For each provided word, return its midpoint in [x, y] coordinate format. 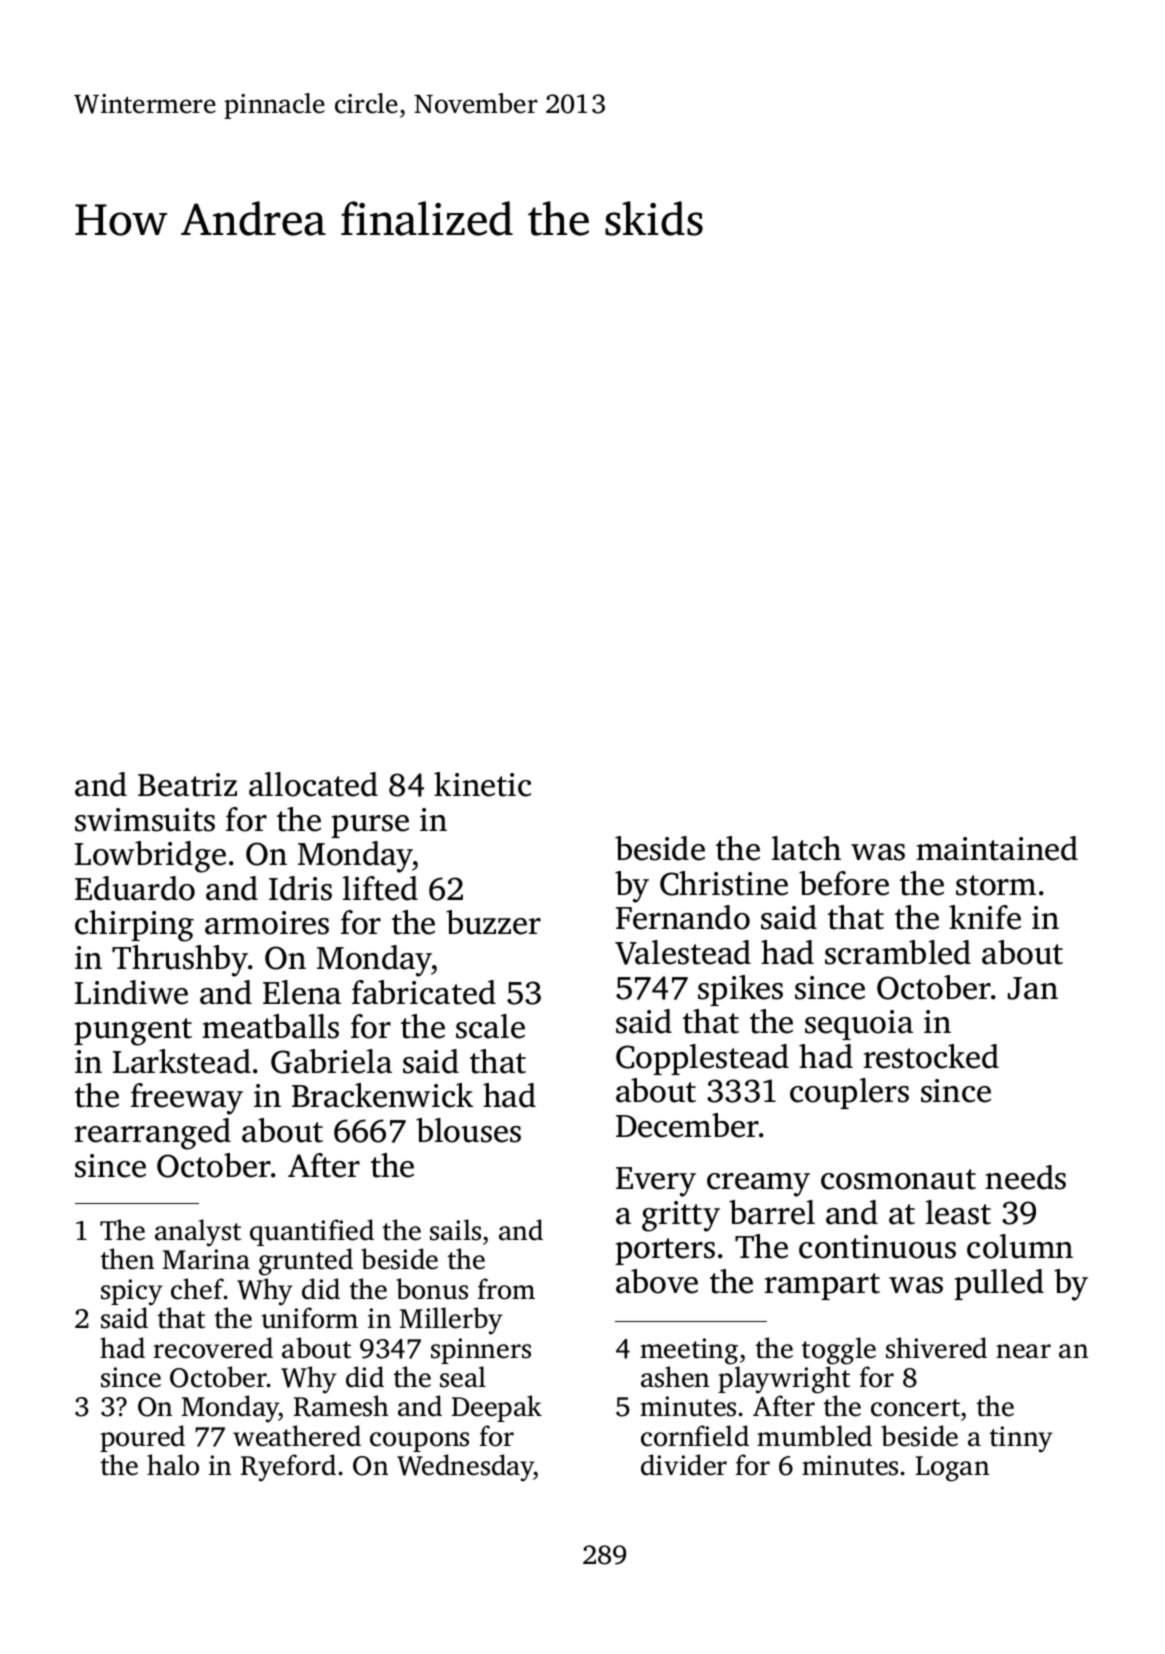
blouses [468, 1130]
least [958, 1212]
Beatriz [187, 785]
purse [370, 826]
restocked [931, 1056]
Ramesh [341, 1406]
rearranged [153, 1134]
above [657, 1281]
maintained [997, 848]
